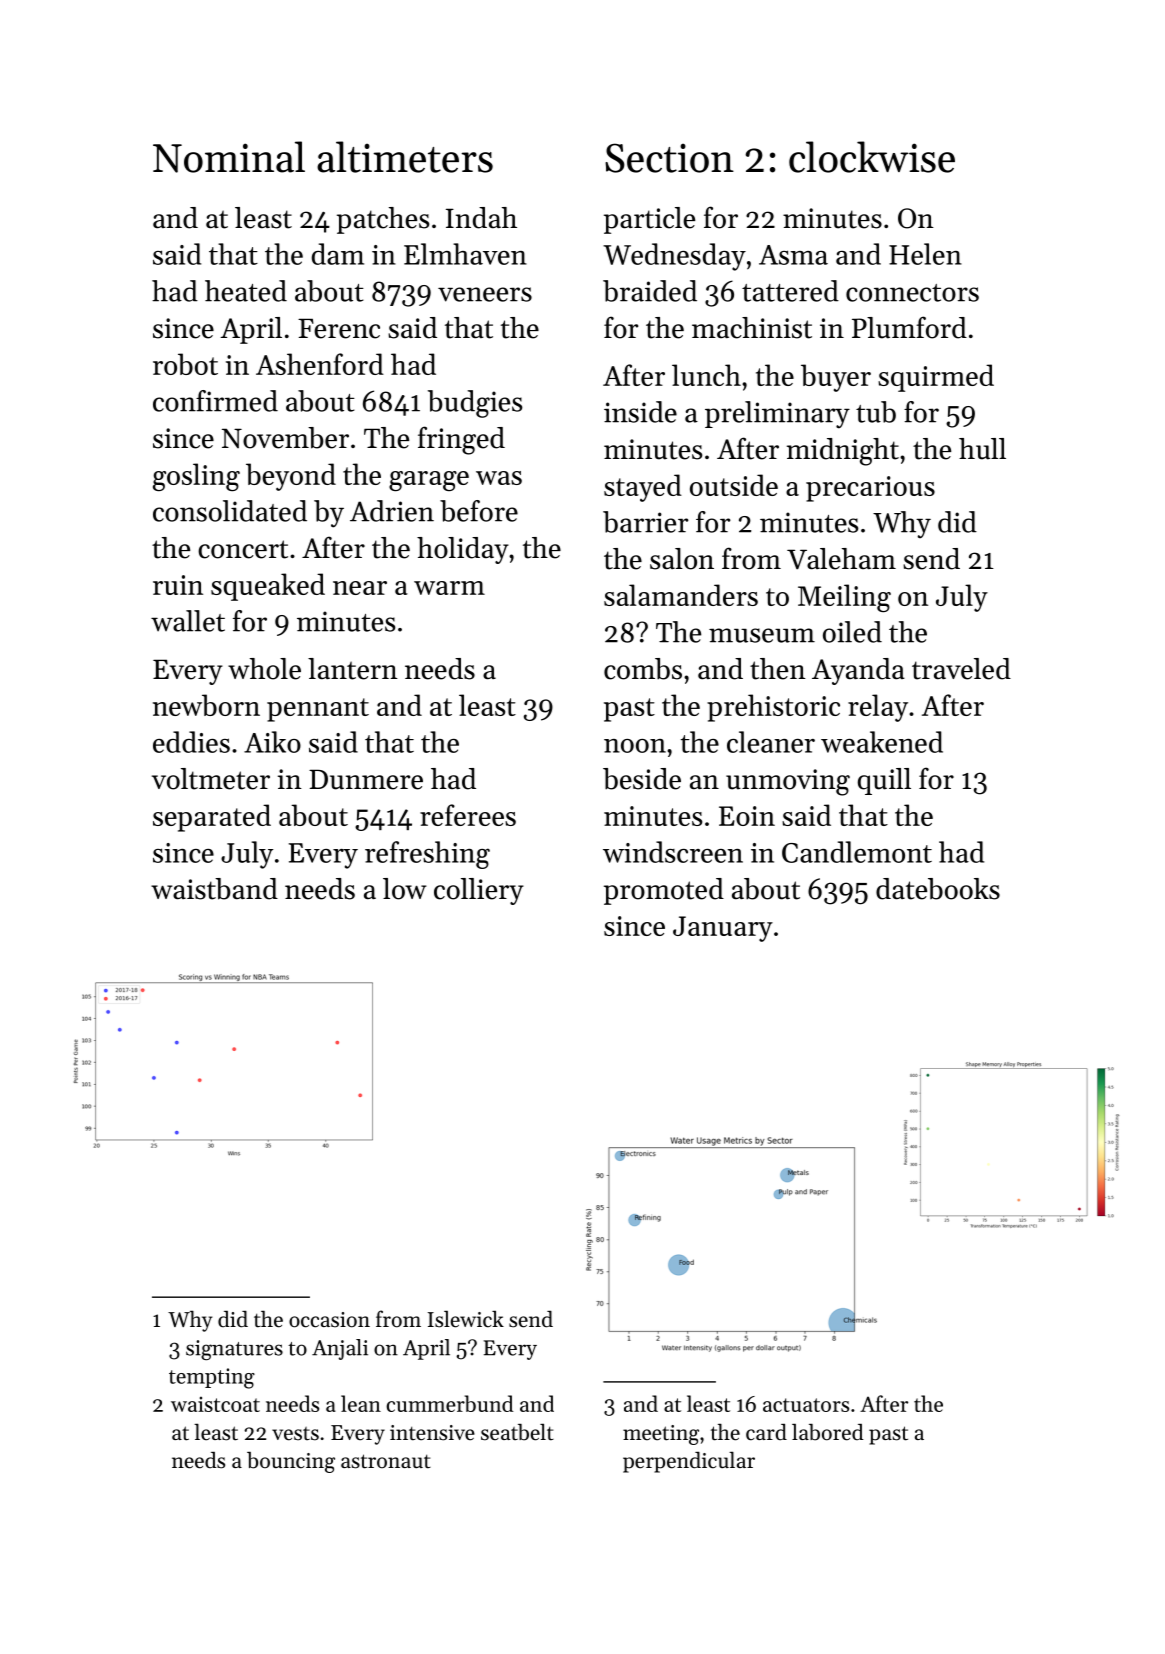  What do you see at coordinates (806, 1405) in the page?
I see `actuators` at bounding box center [806, 1405].
